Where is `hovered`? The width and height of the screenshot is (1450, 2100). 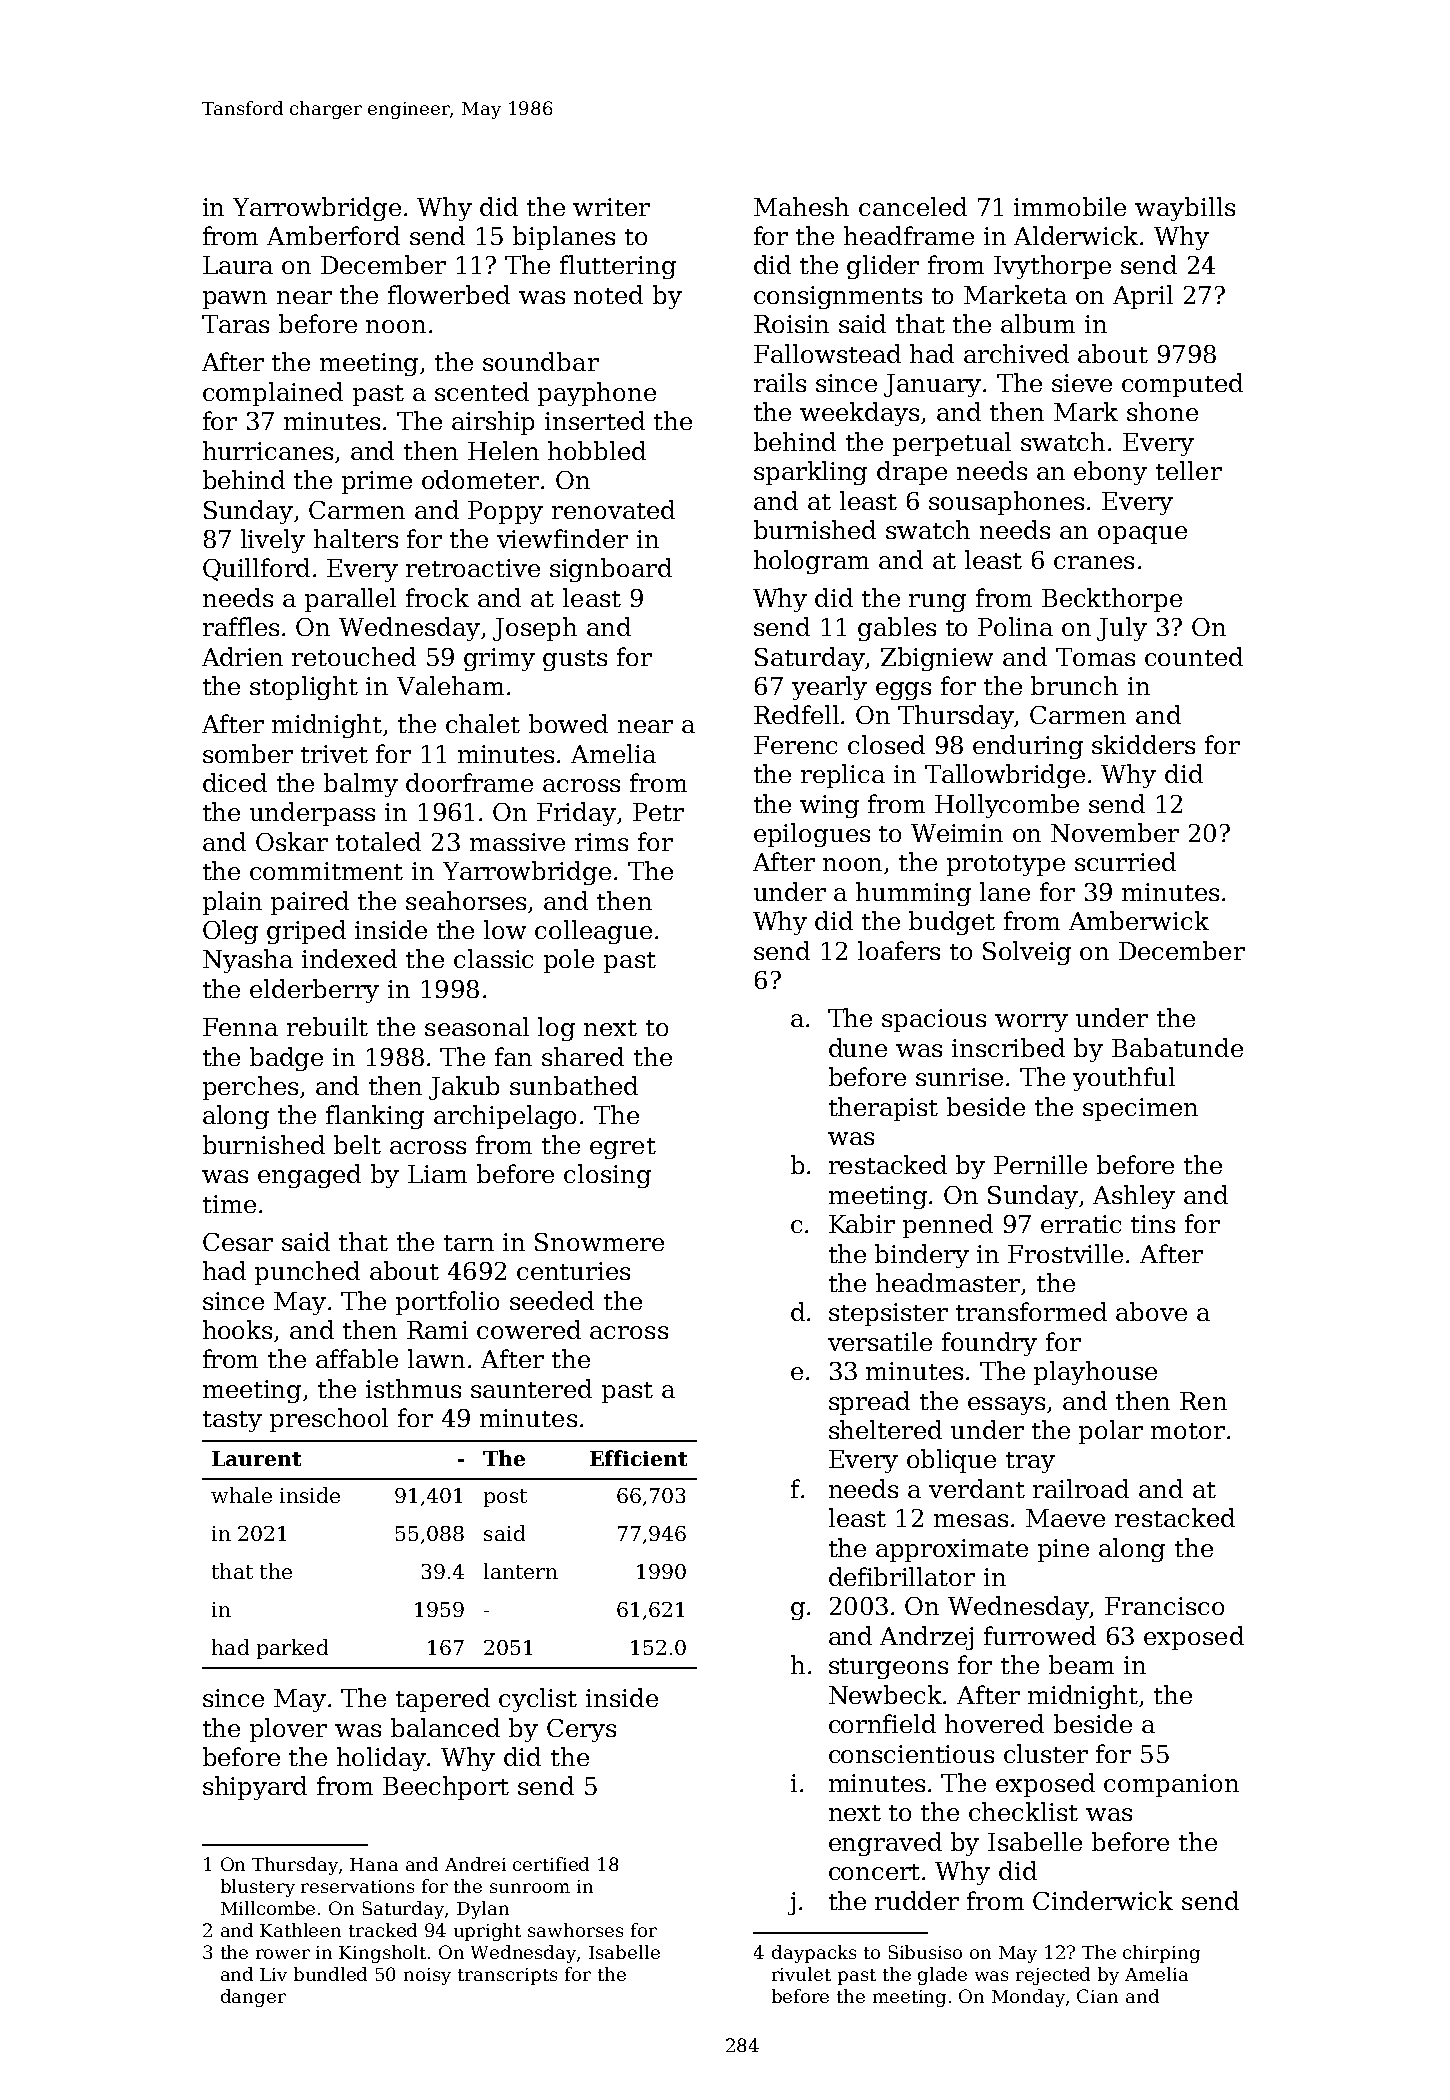
hovered is located at coordinates (994, 1723).
